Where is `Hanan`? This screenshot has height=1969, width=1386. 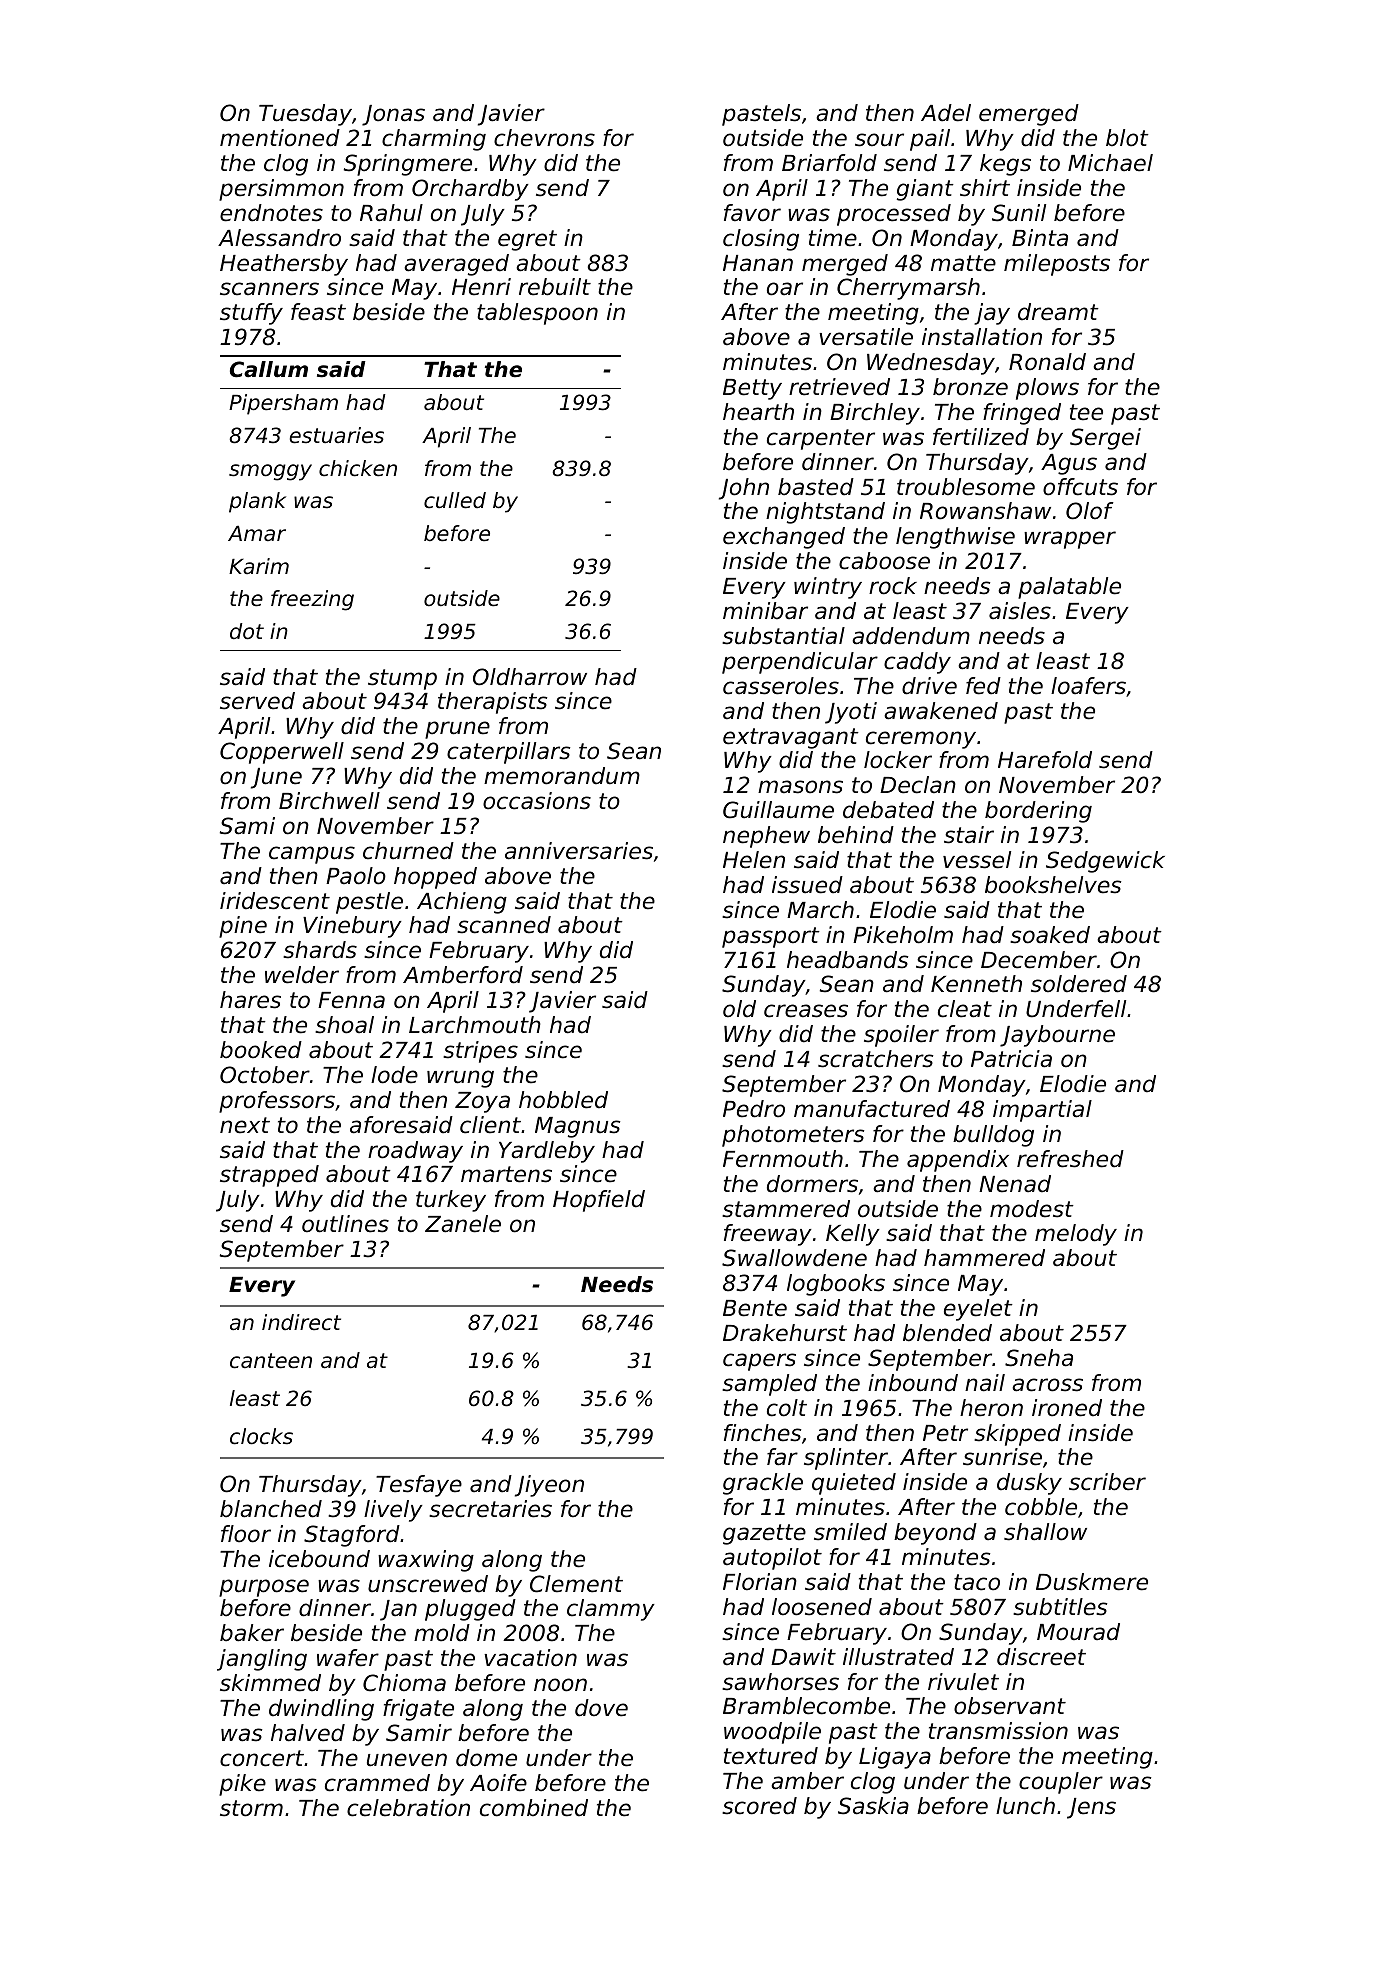 Hanan is located at coordinates (758, 263).
